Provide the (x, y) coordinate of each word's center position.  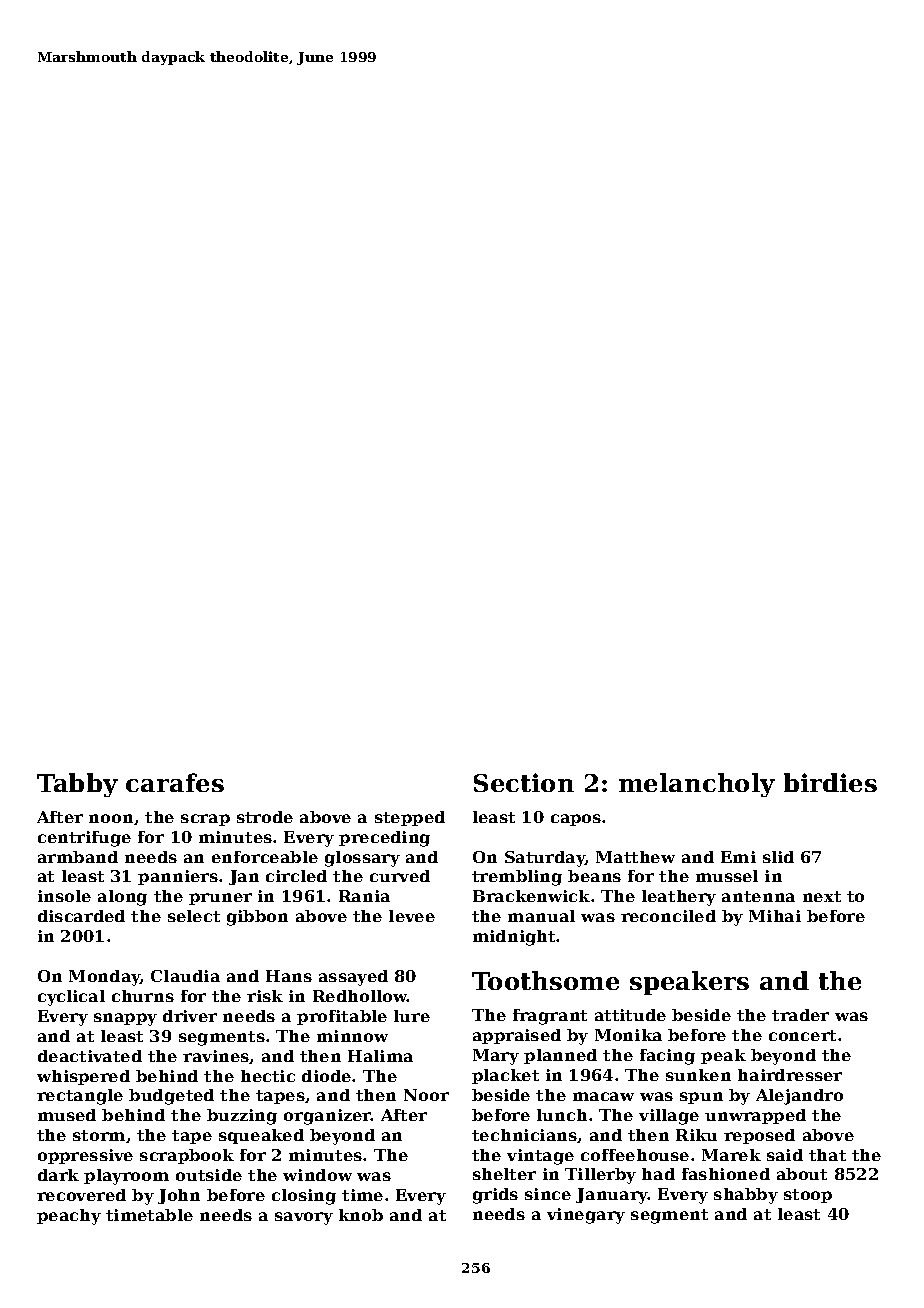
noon (111, 818)
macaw (603, 1096)
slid (778, 857)
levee (412, 916)
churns (143, 996)
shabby (746, 1196)
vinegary (586, 1216)
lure (412, 1016)
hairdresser (790, 1075)
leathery (679, 898)
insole (64, 896)
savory (304, 1218)
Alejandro (799, 1097)
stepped (410, 818)
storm (99, 1135)
